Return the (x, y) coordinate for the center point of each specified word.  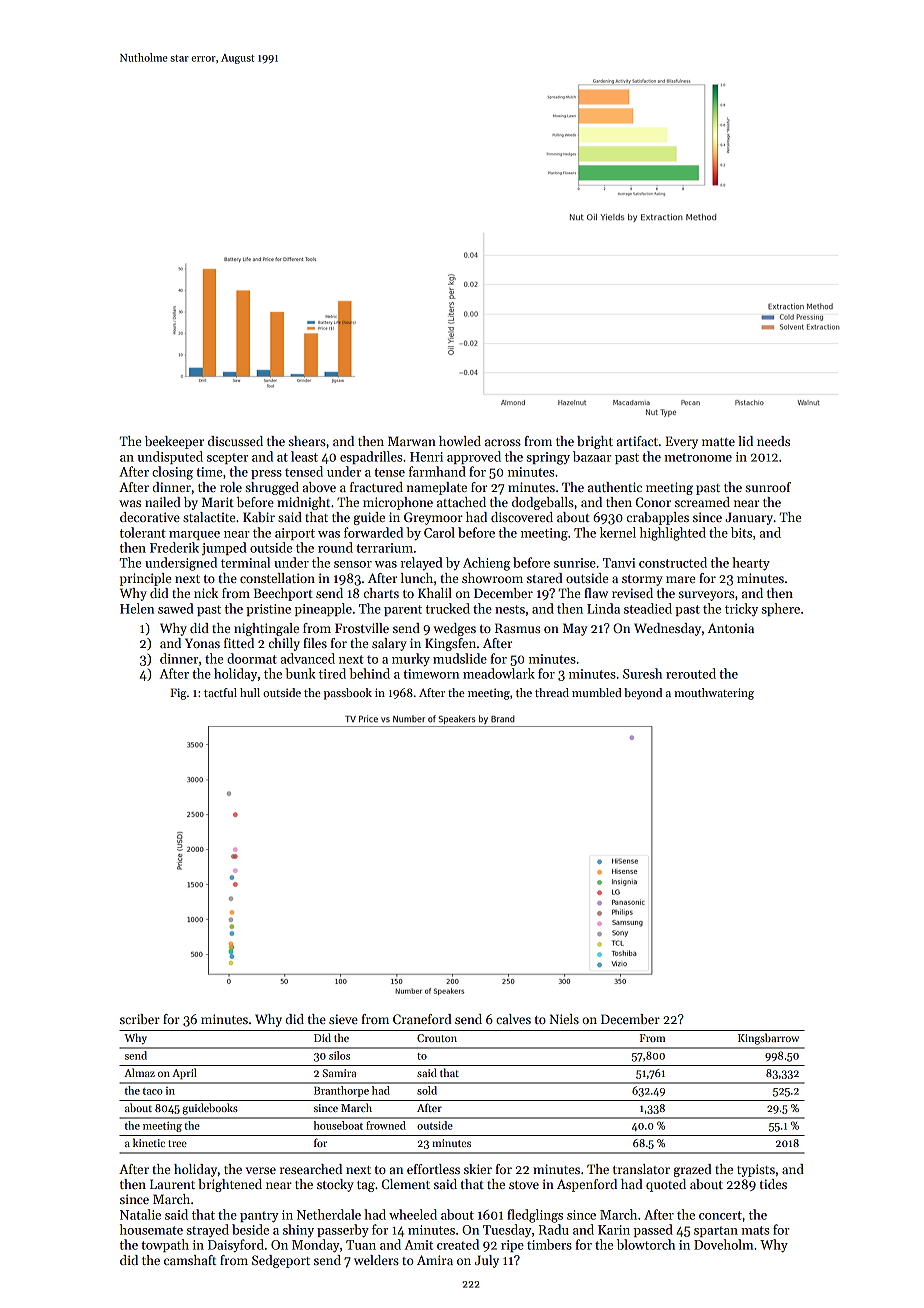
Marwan (412, 441)
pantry (259, 1216)
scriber (140, 1019)
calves (513, 1019)
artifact (637, 441)
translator (641, 1169)
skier (478, 1169)
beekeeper (174, 442)
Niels (564, 1019)
